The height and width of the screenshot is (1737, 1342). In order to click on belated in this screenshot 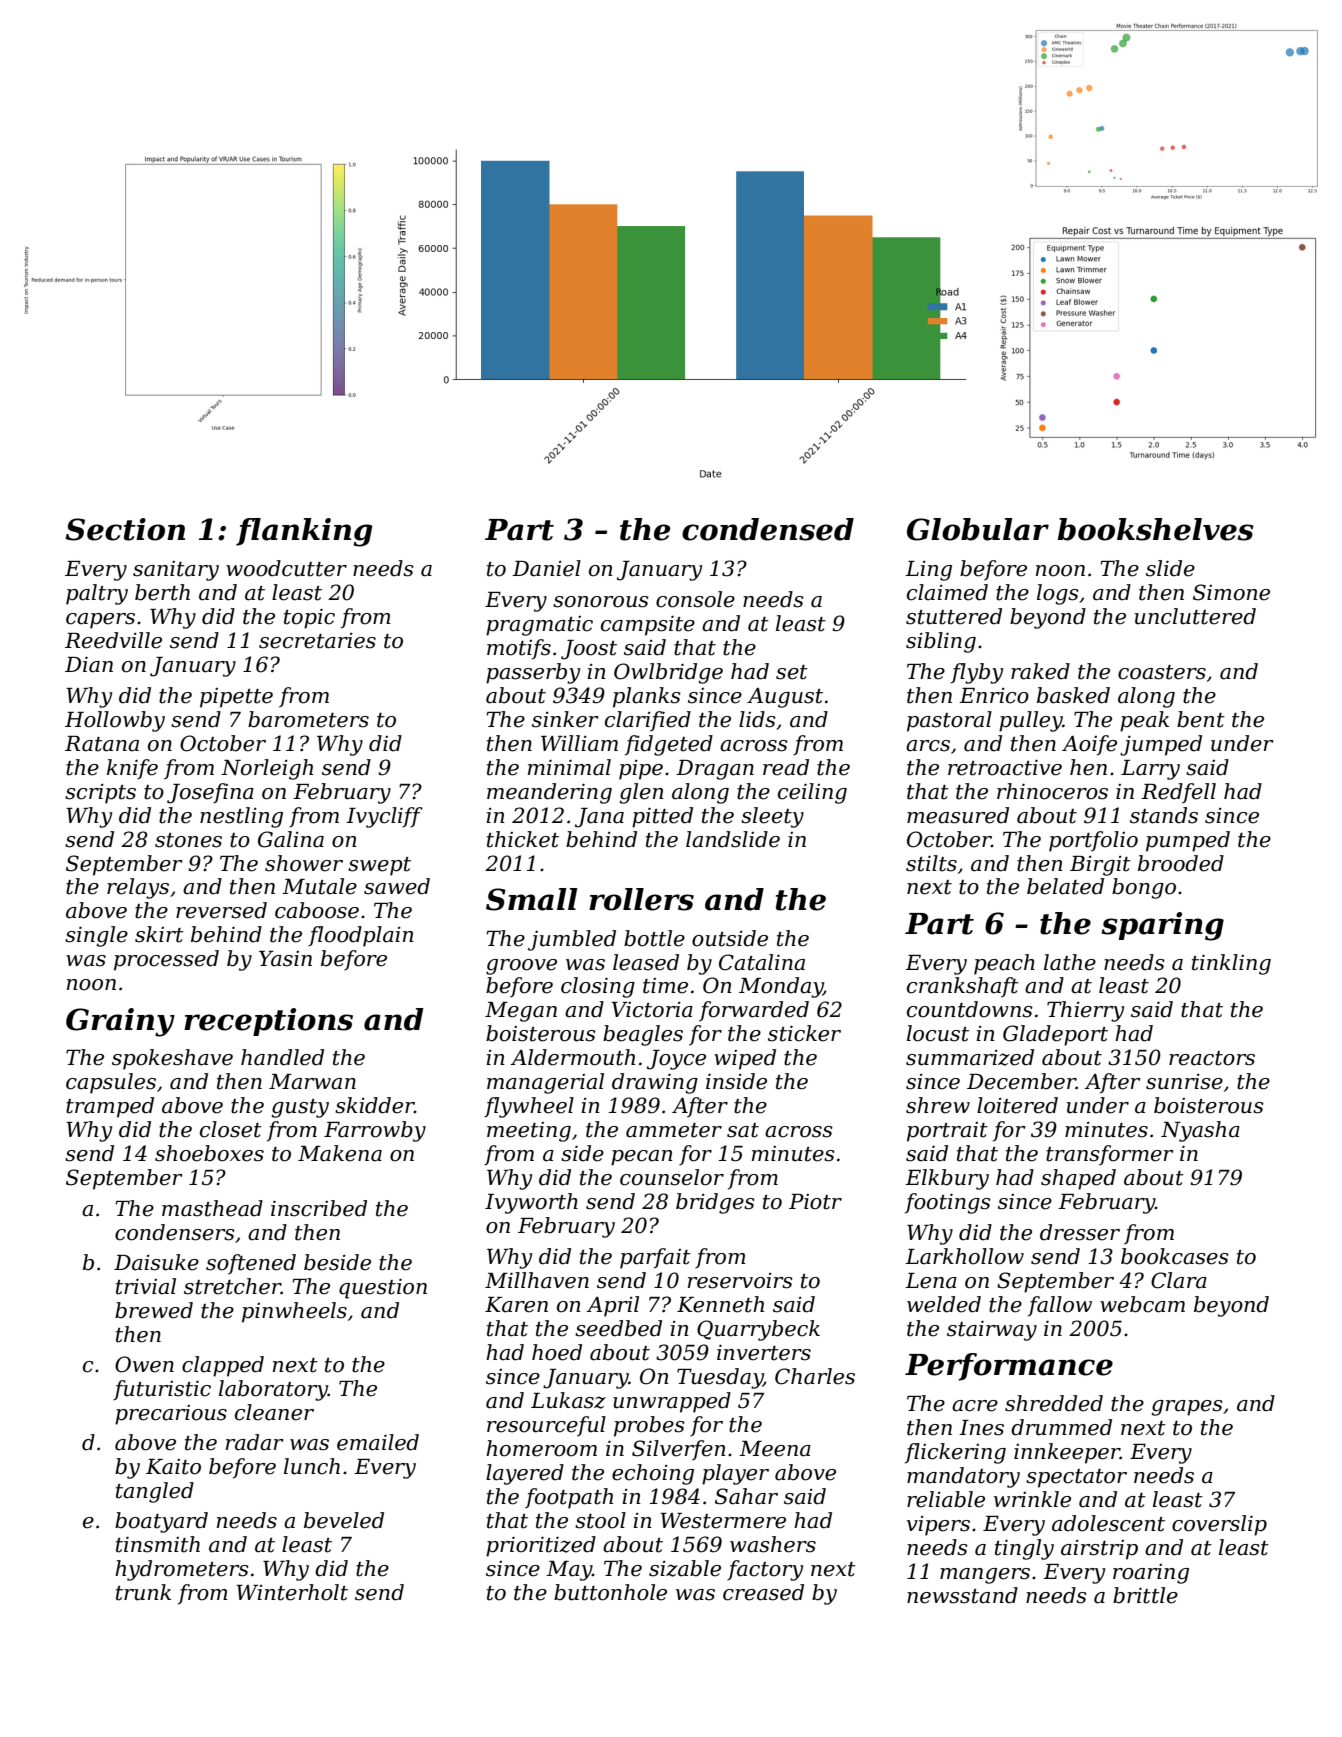, I will do `click(1065, 886)`.
